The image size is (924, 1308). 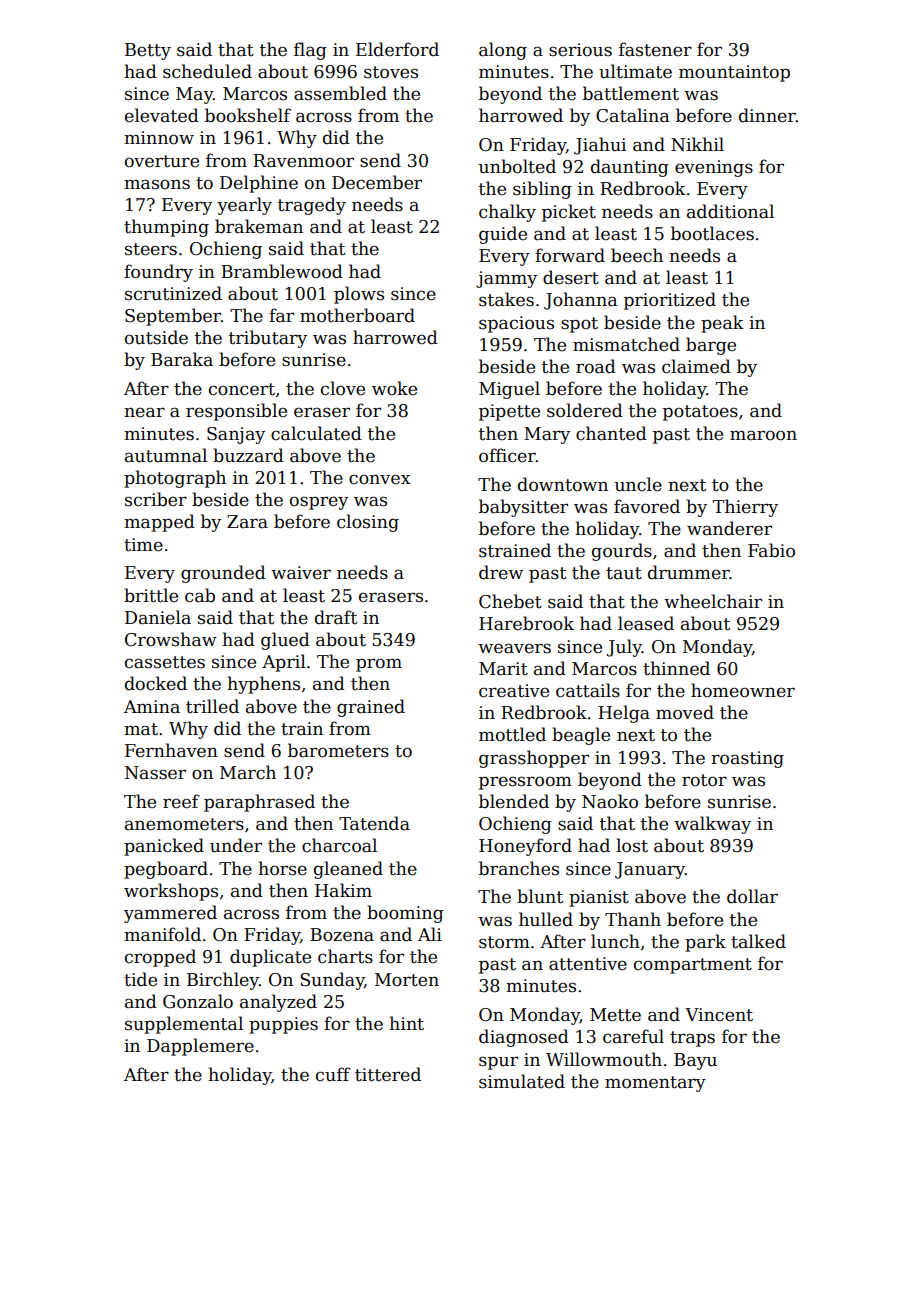 I want to click on favored, so click(x=647, y=506).
